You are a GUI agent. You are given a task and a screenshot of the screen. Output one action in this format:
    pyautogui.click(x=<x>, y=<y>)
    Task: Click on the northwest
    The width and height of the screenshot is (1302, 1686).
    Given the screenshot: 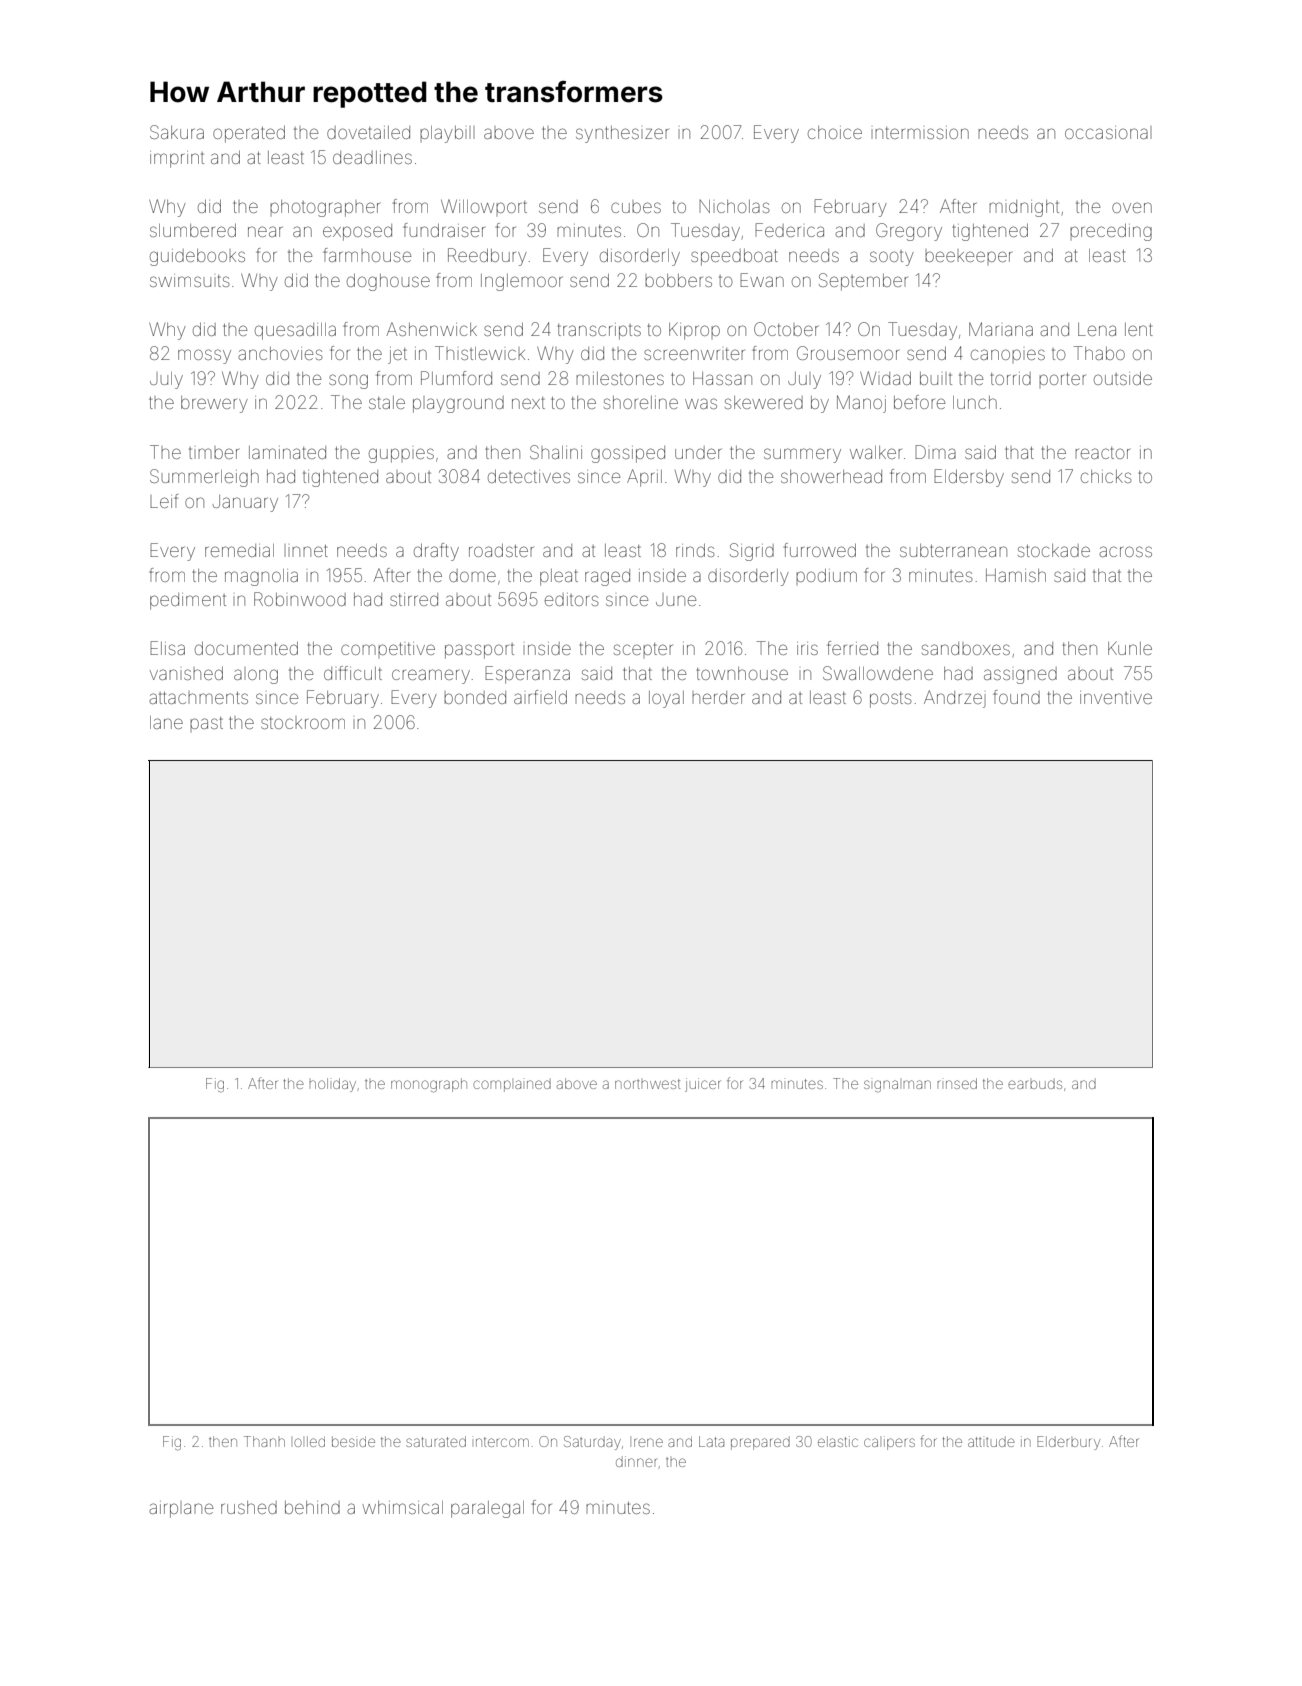 What is the action you would take?
    pyautogui.click(x=647, y=1084)
